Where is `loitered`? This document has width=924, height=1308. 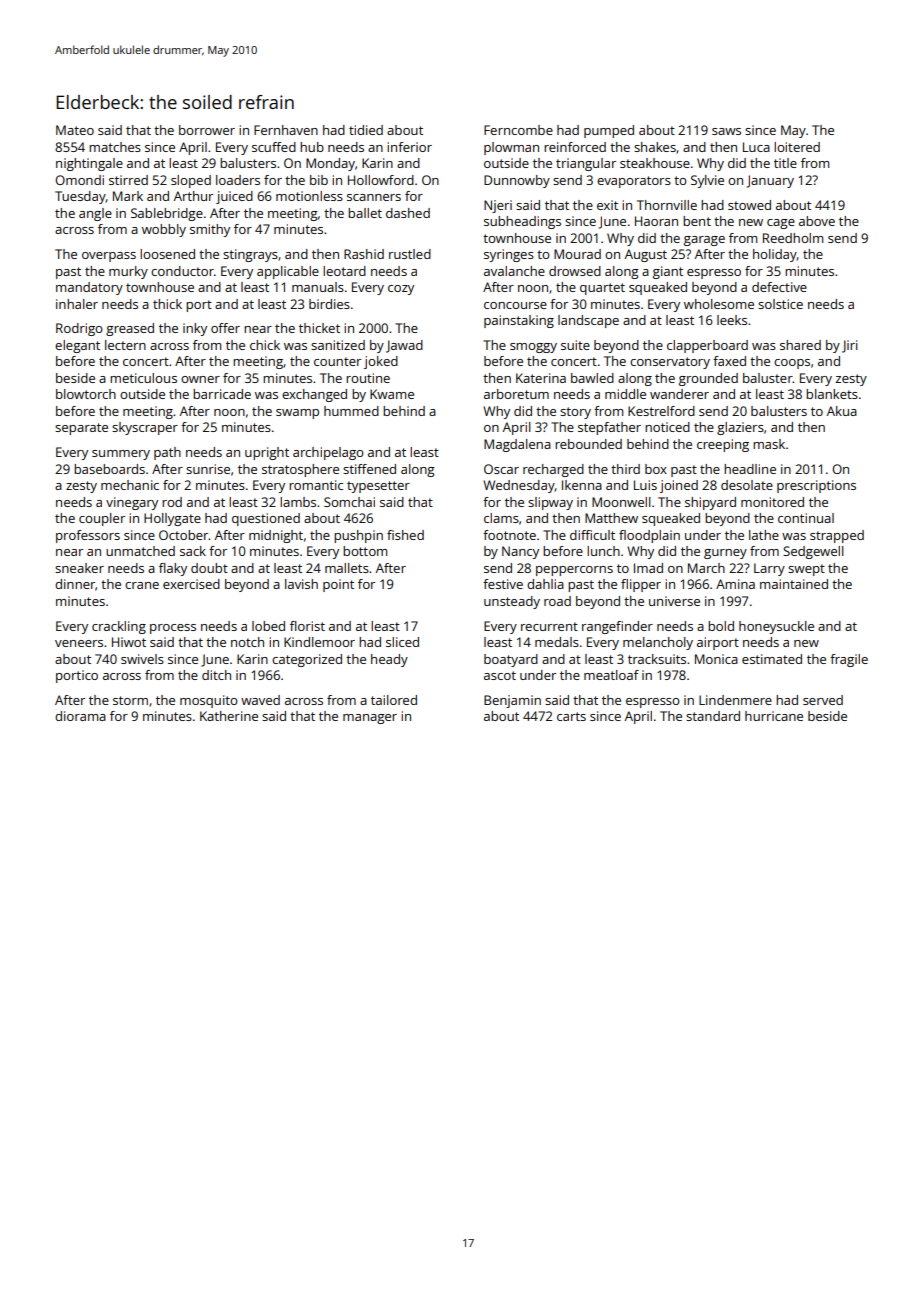
loitered is located at coordinates (797, 147).
